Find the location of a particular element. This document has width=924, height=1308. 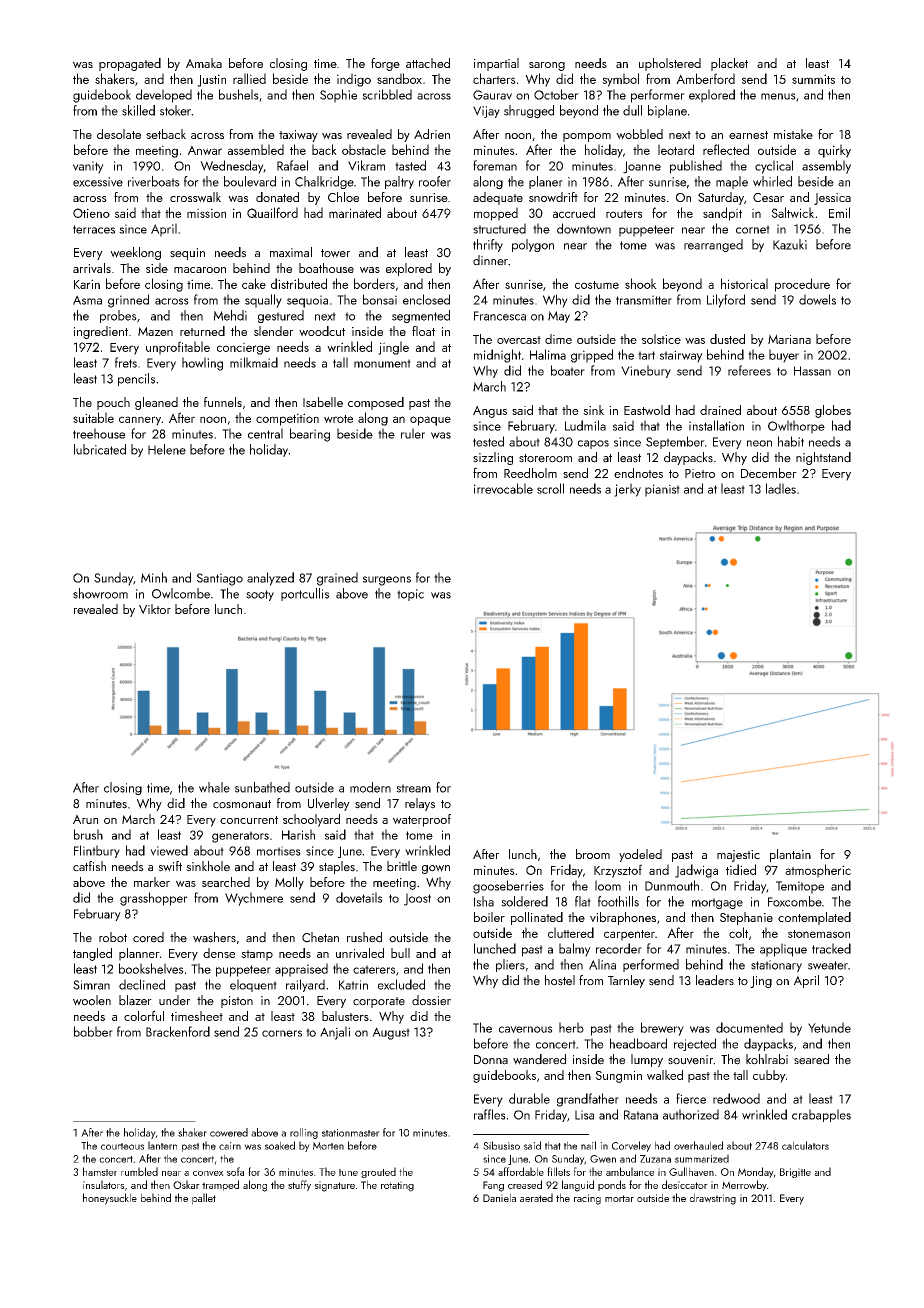

majestic is located at coordinates (738, 856).
